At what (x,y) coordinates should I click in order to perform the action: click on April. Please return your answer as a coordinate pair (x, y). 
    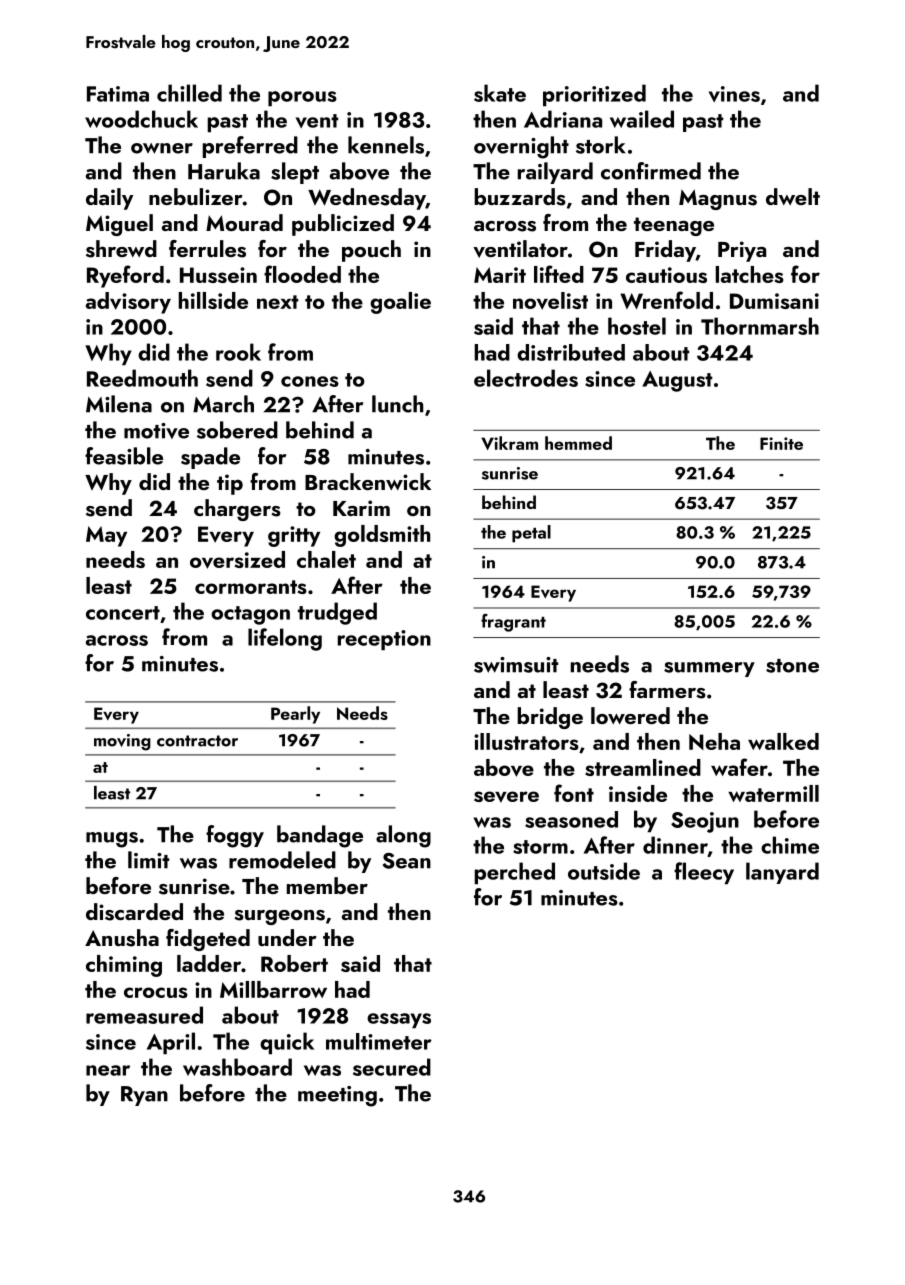
    Looking at the image, I should click on (171, 1043).
